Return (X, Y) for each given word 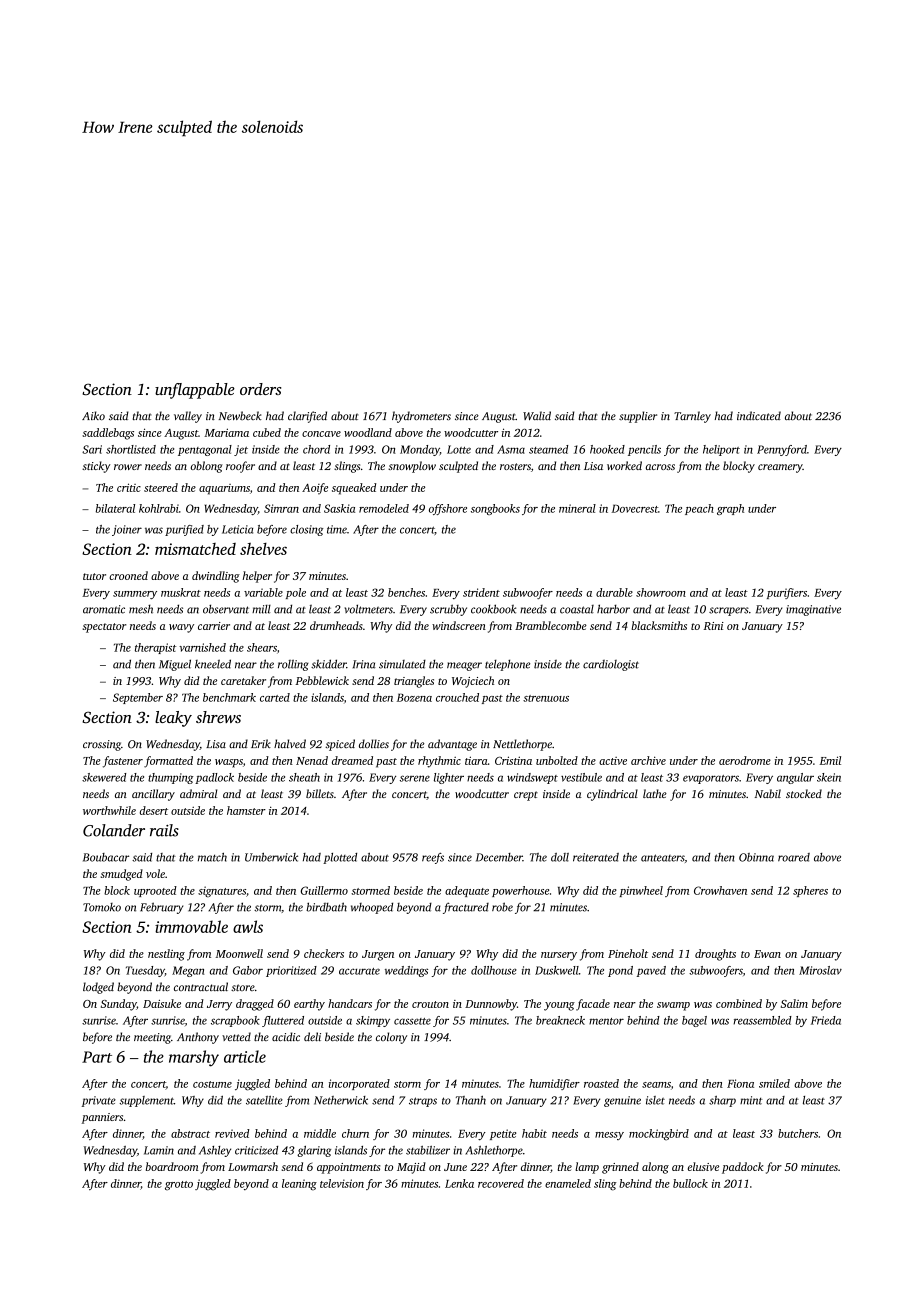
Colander (114, 830)
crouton (430, 1004)
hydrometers (421, 417)
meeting (152, 1038)
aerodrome (745, 760)
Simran (281, 508)
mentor (606, 1021)
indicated (759, 415)
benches (406, 592)
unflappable (195, 391)
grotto (179, 1186)
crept (526, 796)
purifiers (787, 593)
